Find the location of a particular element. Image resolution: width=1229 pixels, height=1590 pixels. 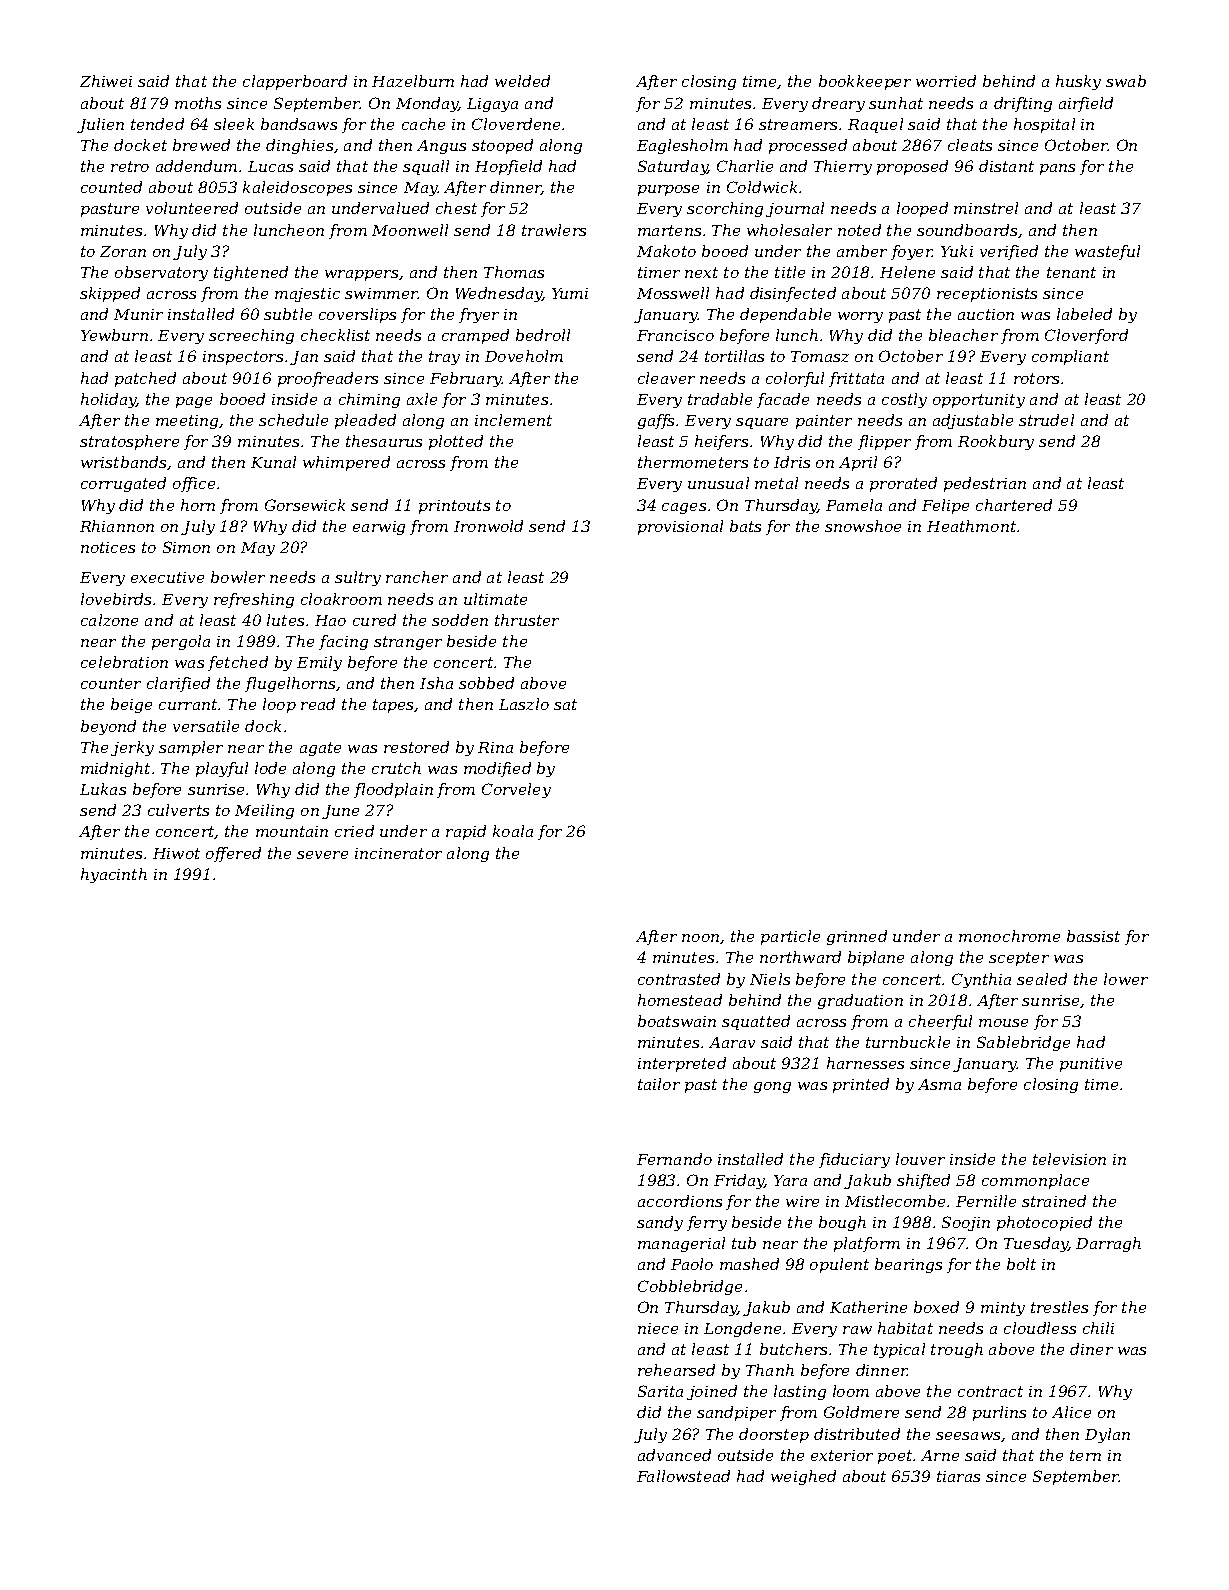

koala is located at coordinates (513, 831).
